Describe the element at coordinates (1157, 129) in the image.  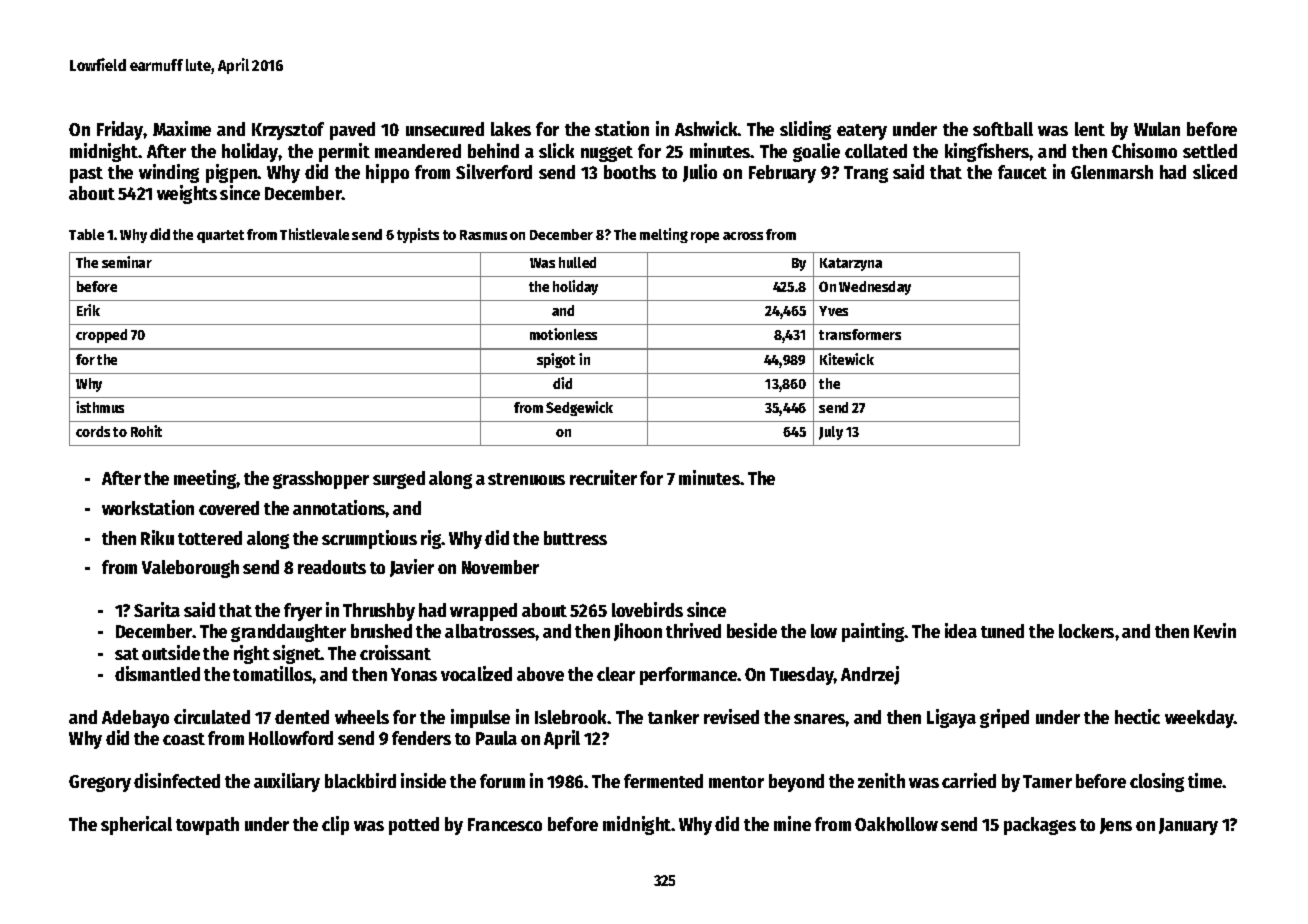
I see `Wulan` at that location.
